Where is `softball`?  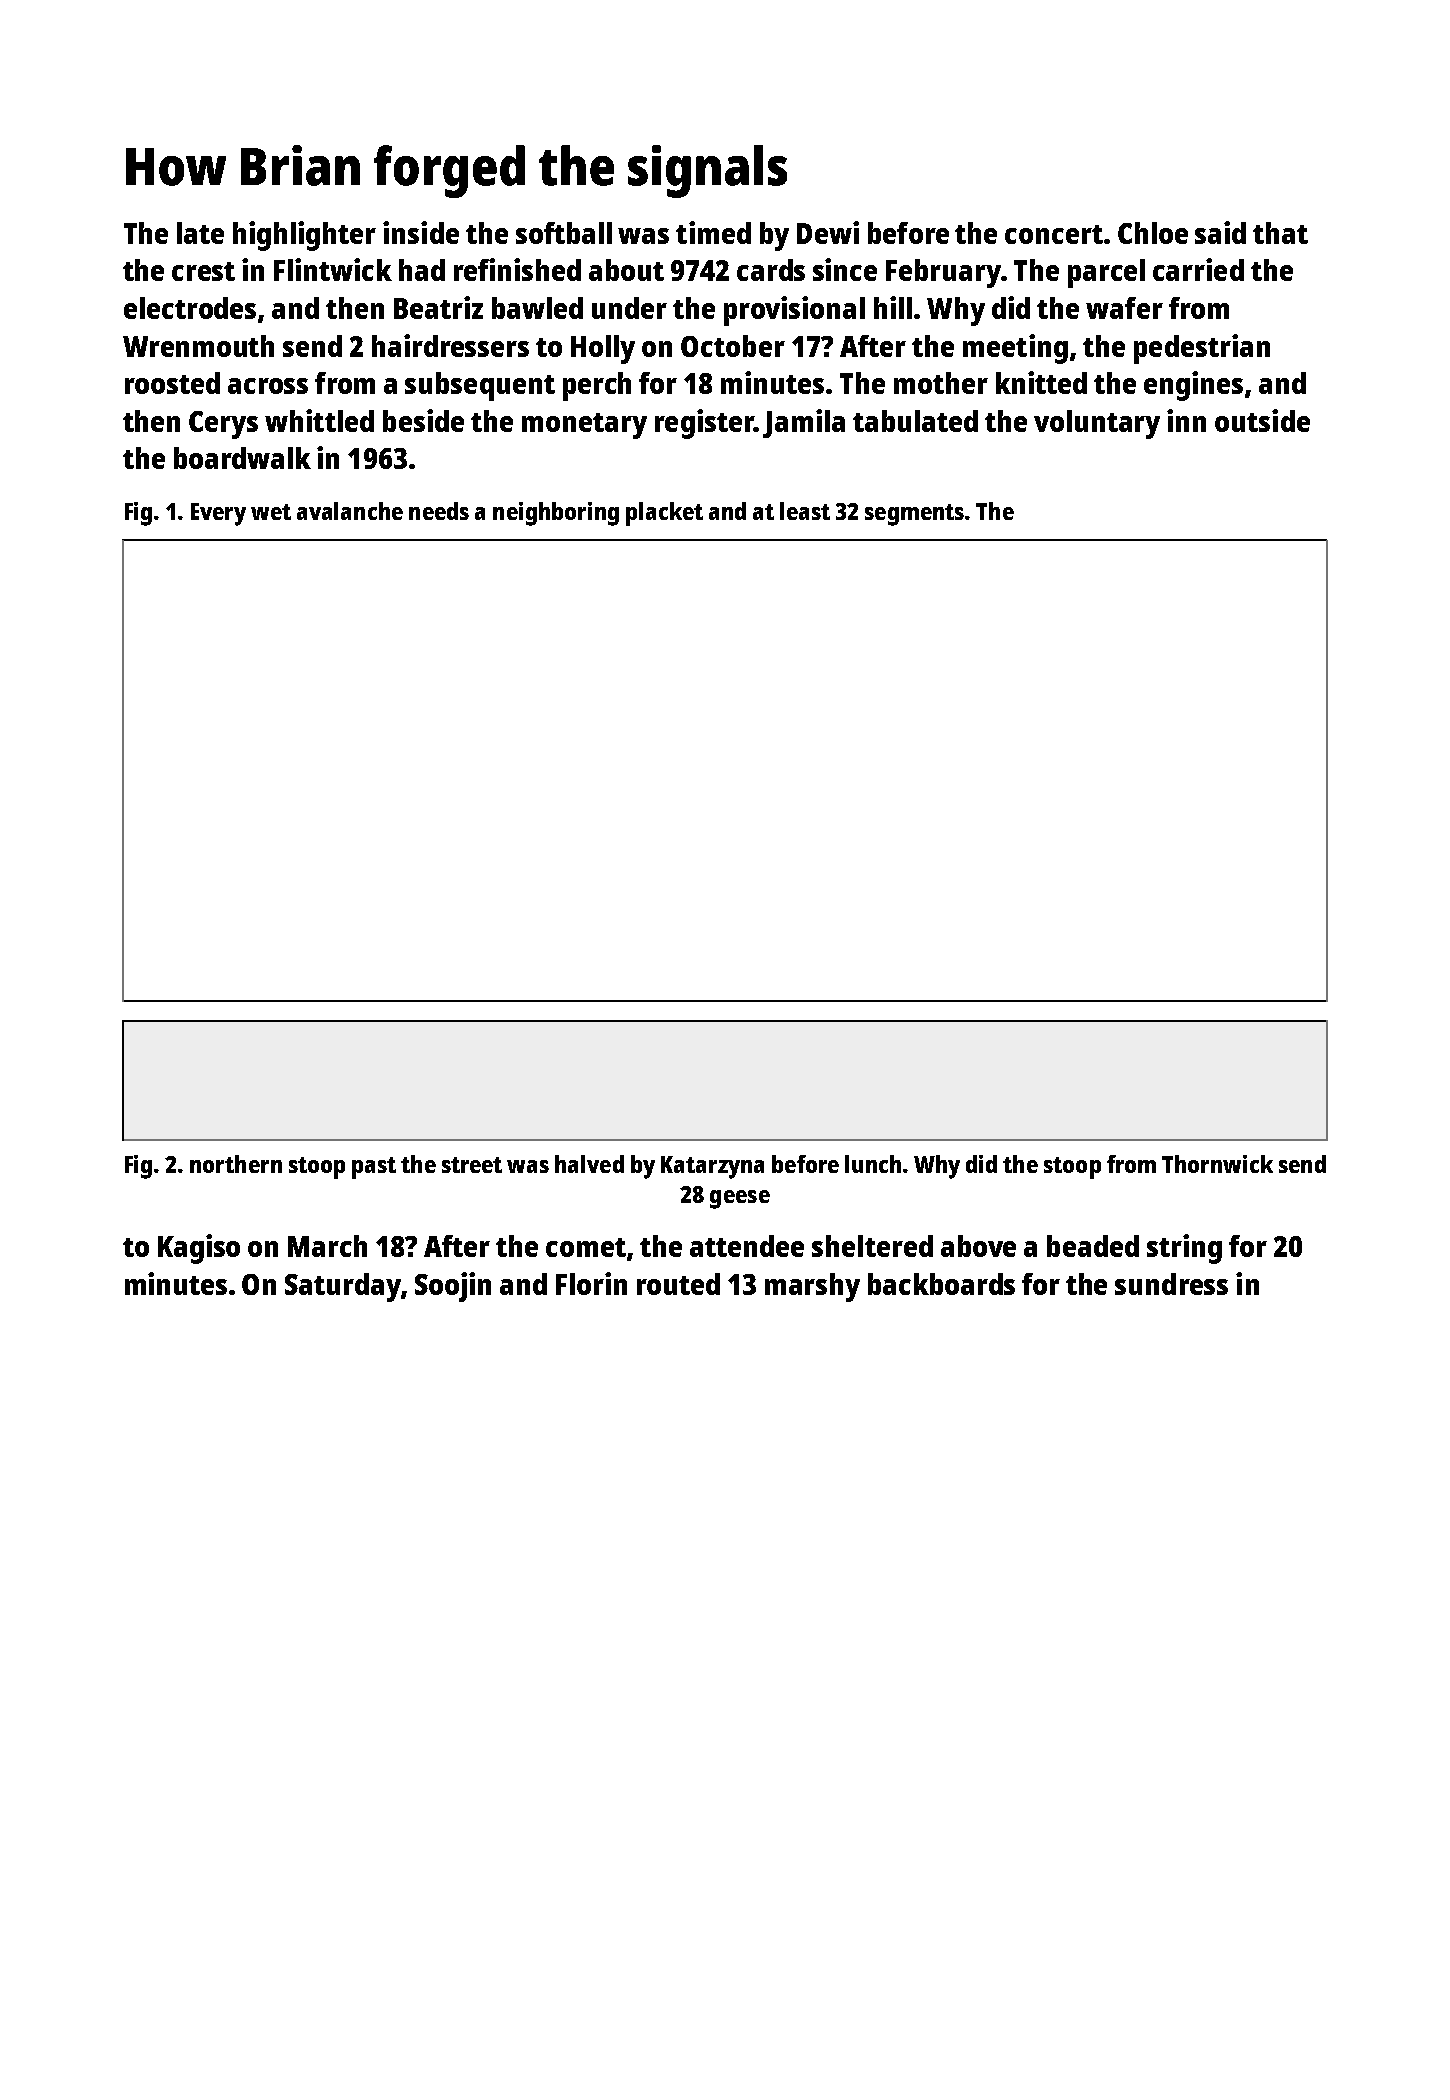 softball is located at coordinates (564, 233).
